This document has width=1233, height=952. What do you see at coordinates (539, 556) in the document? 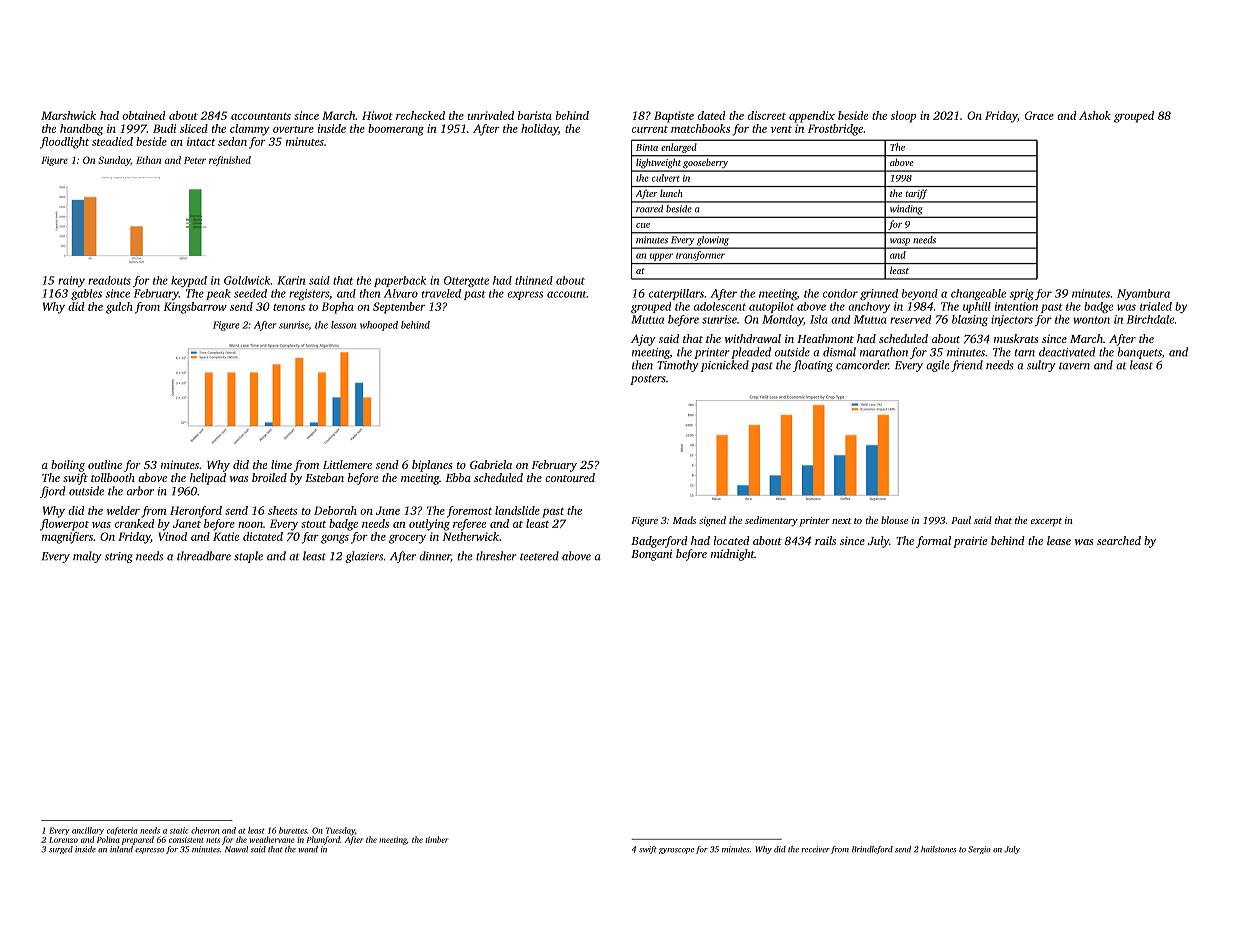
I see `teetered` at bounding box center [539, 556].
